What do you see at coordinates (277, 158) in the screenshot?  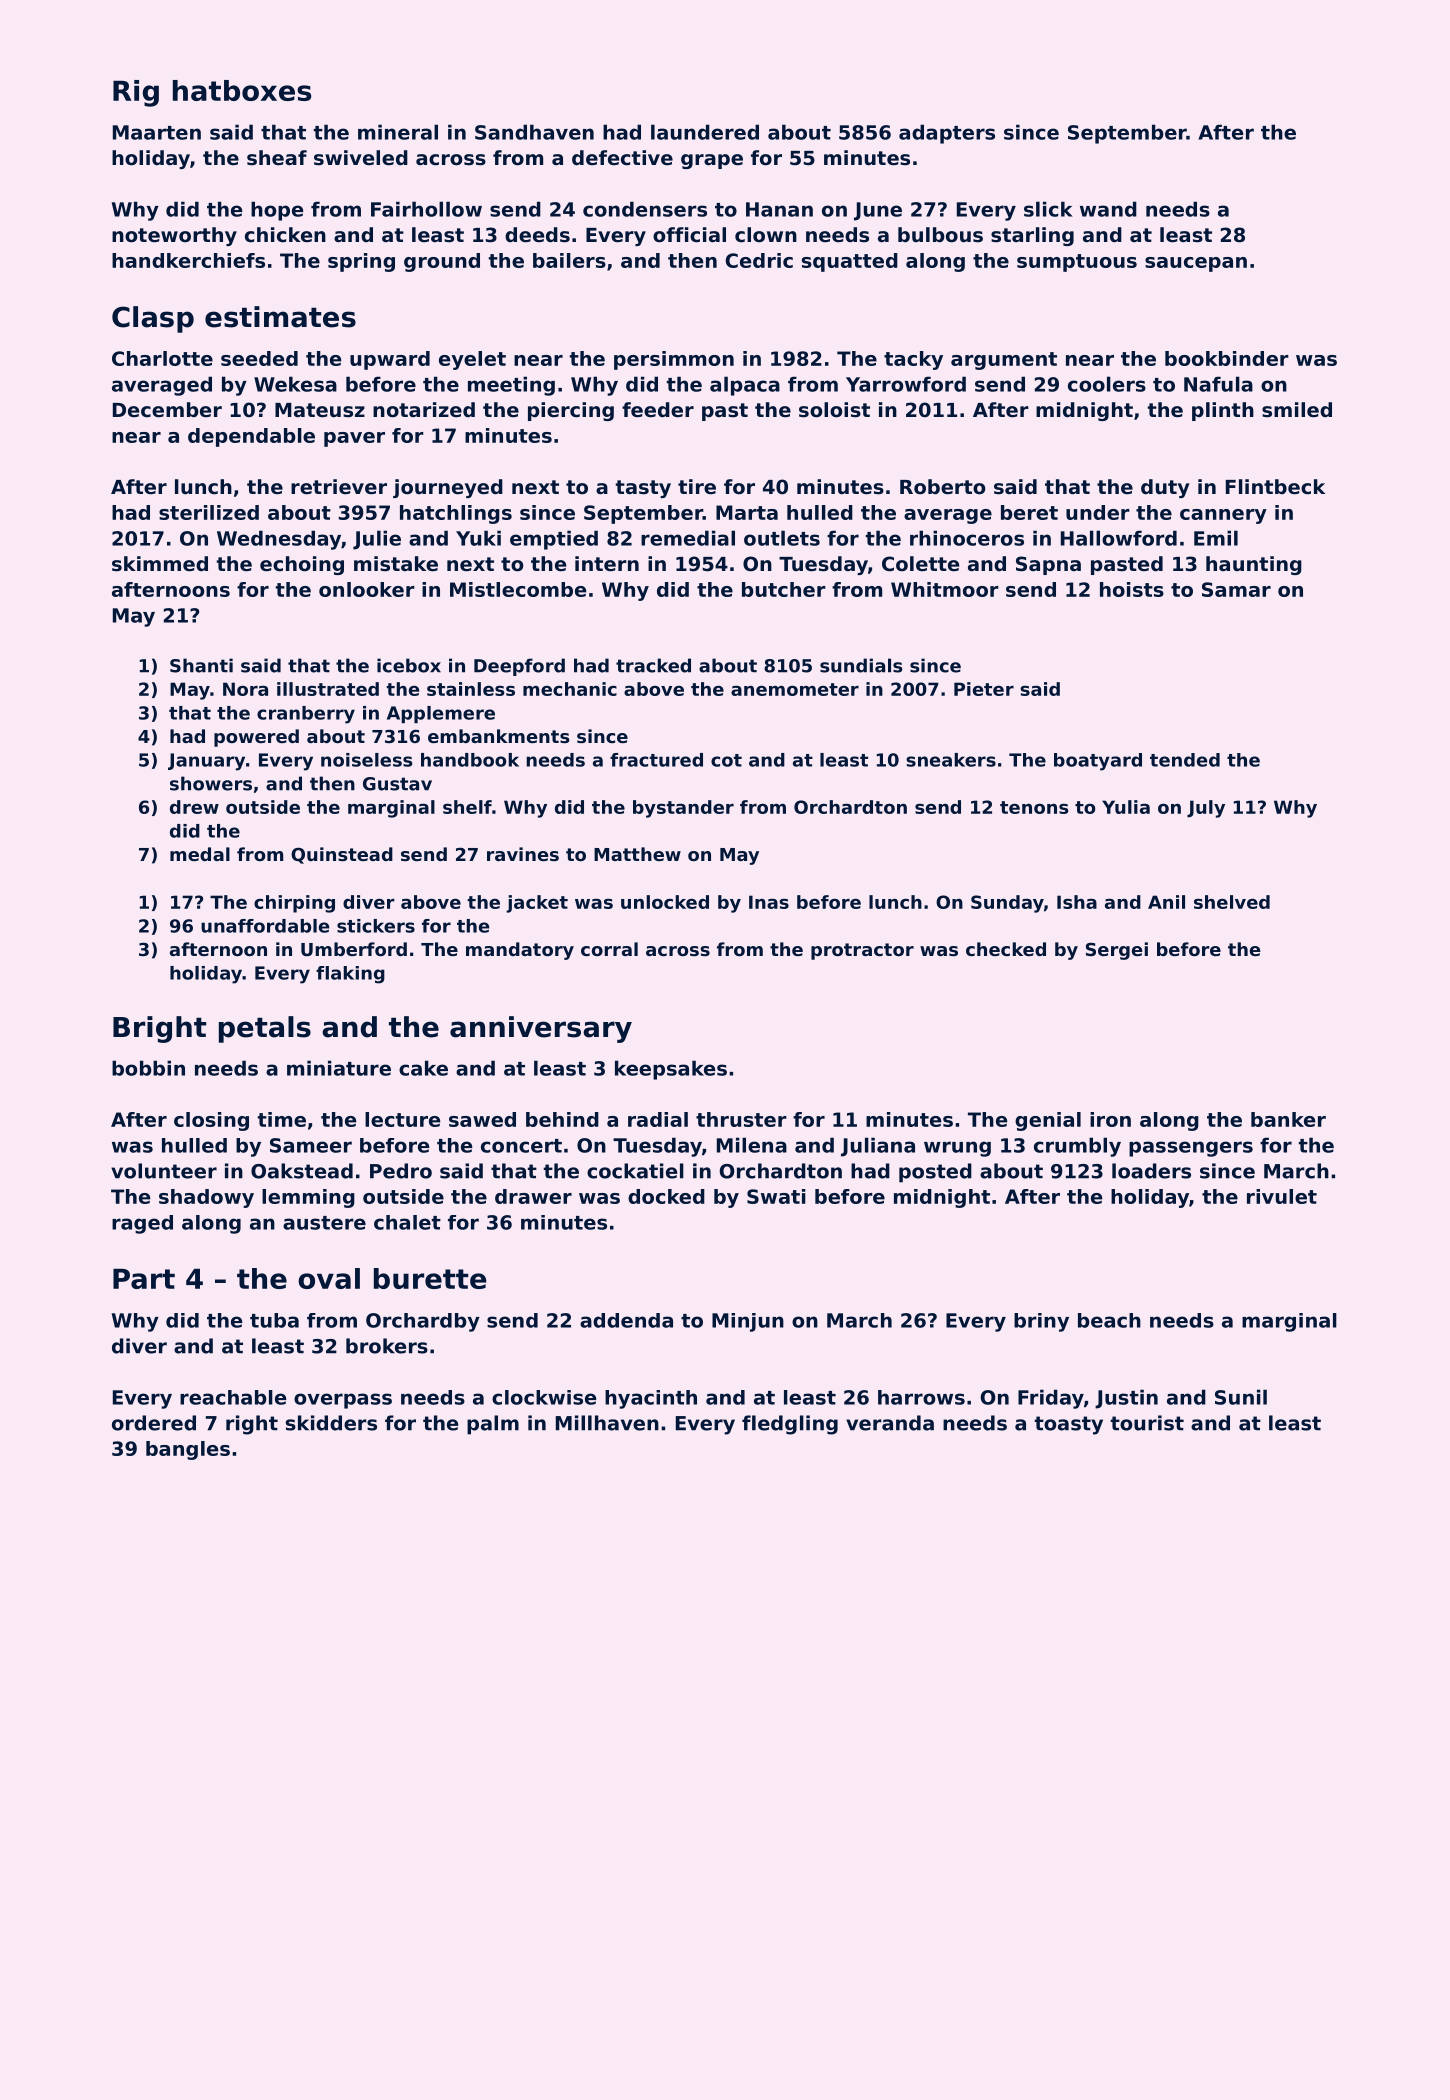 I see `sheaf` at bounding box center [277, 158].
